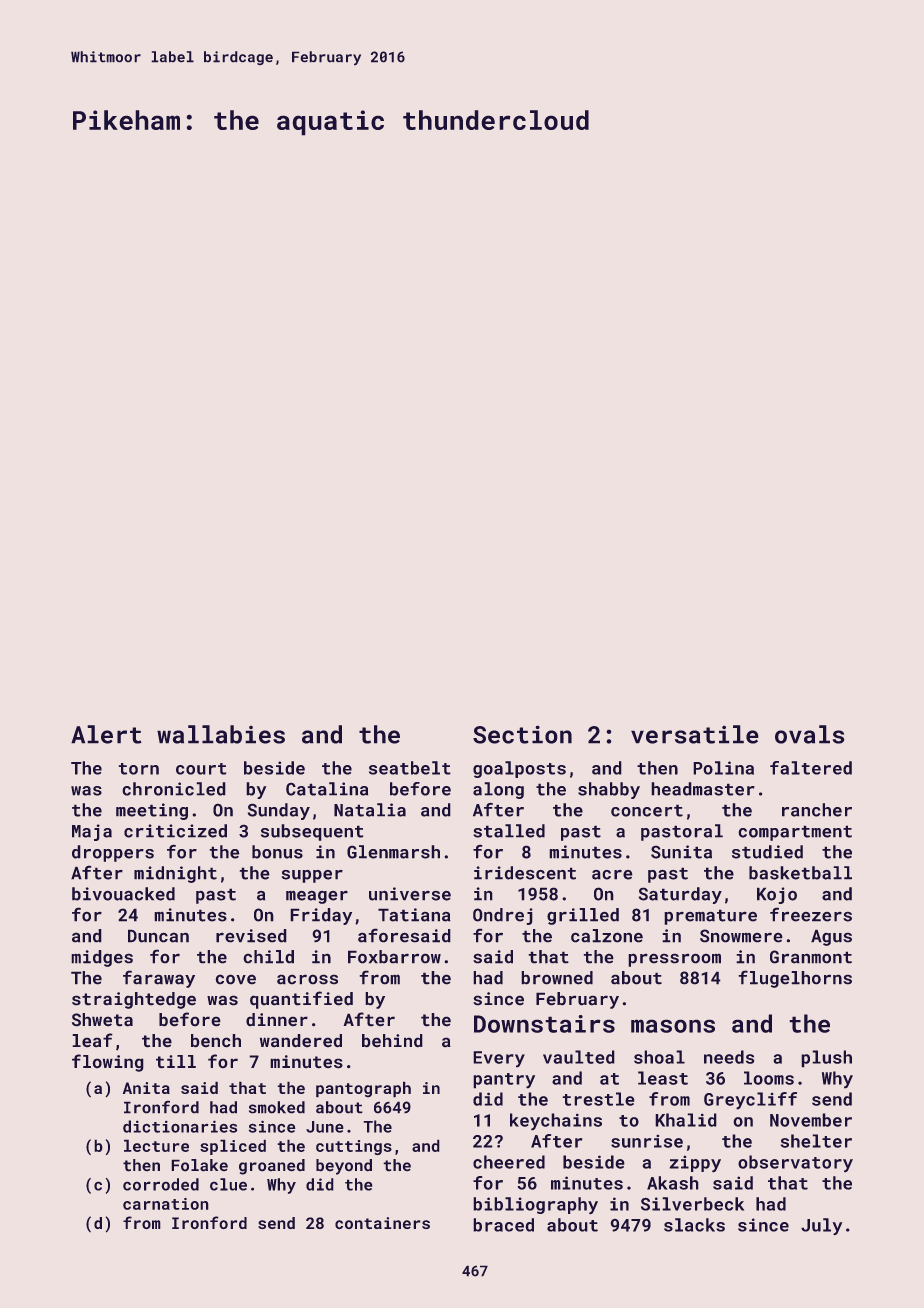  I want to click on sunrise, so click(647, 1141).
